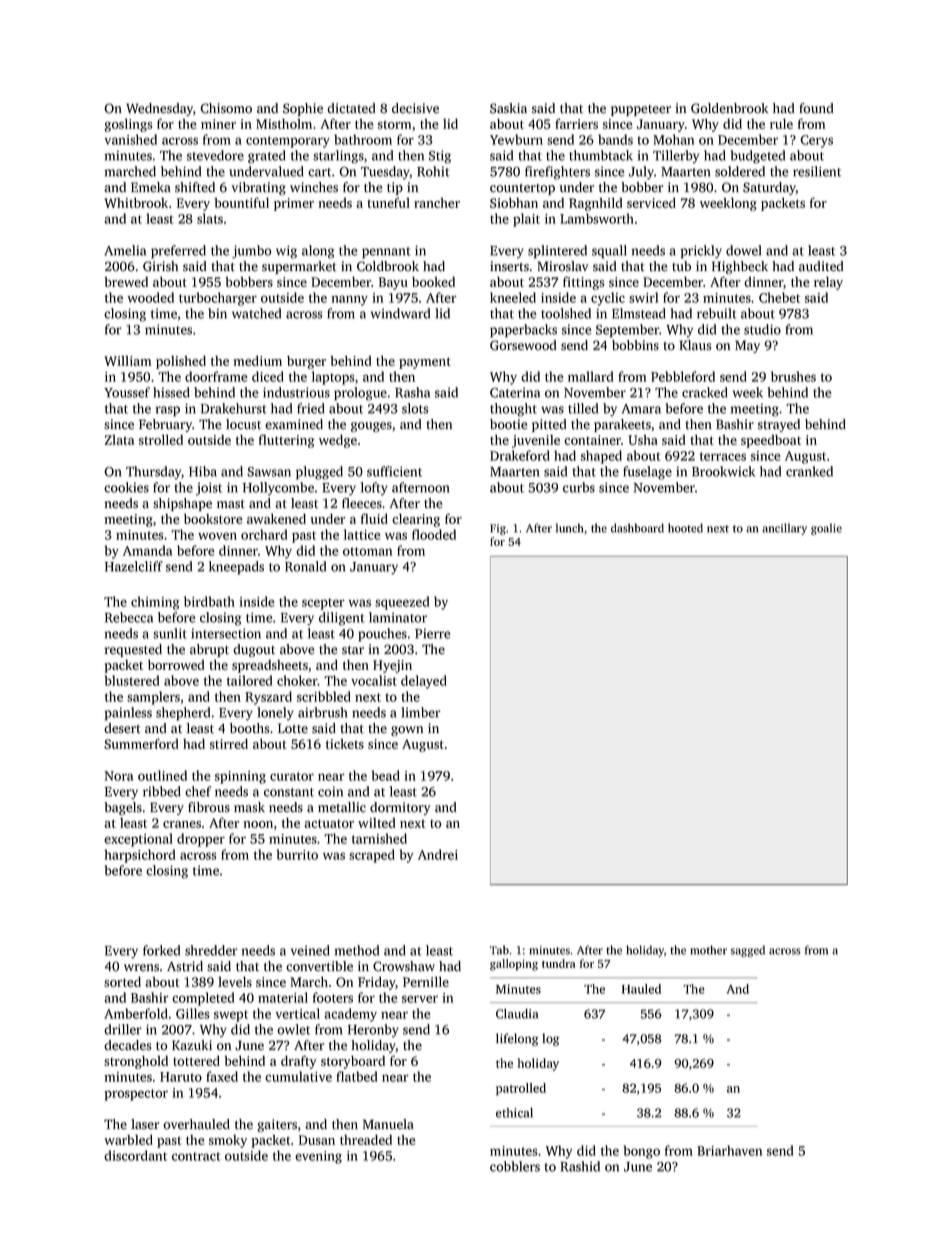  Describe the element at coordinates (740, 267) in the screenshot. I see `Highbeck` at that location.
